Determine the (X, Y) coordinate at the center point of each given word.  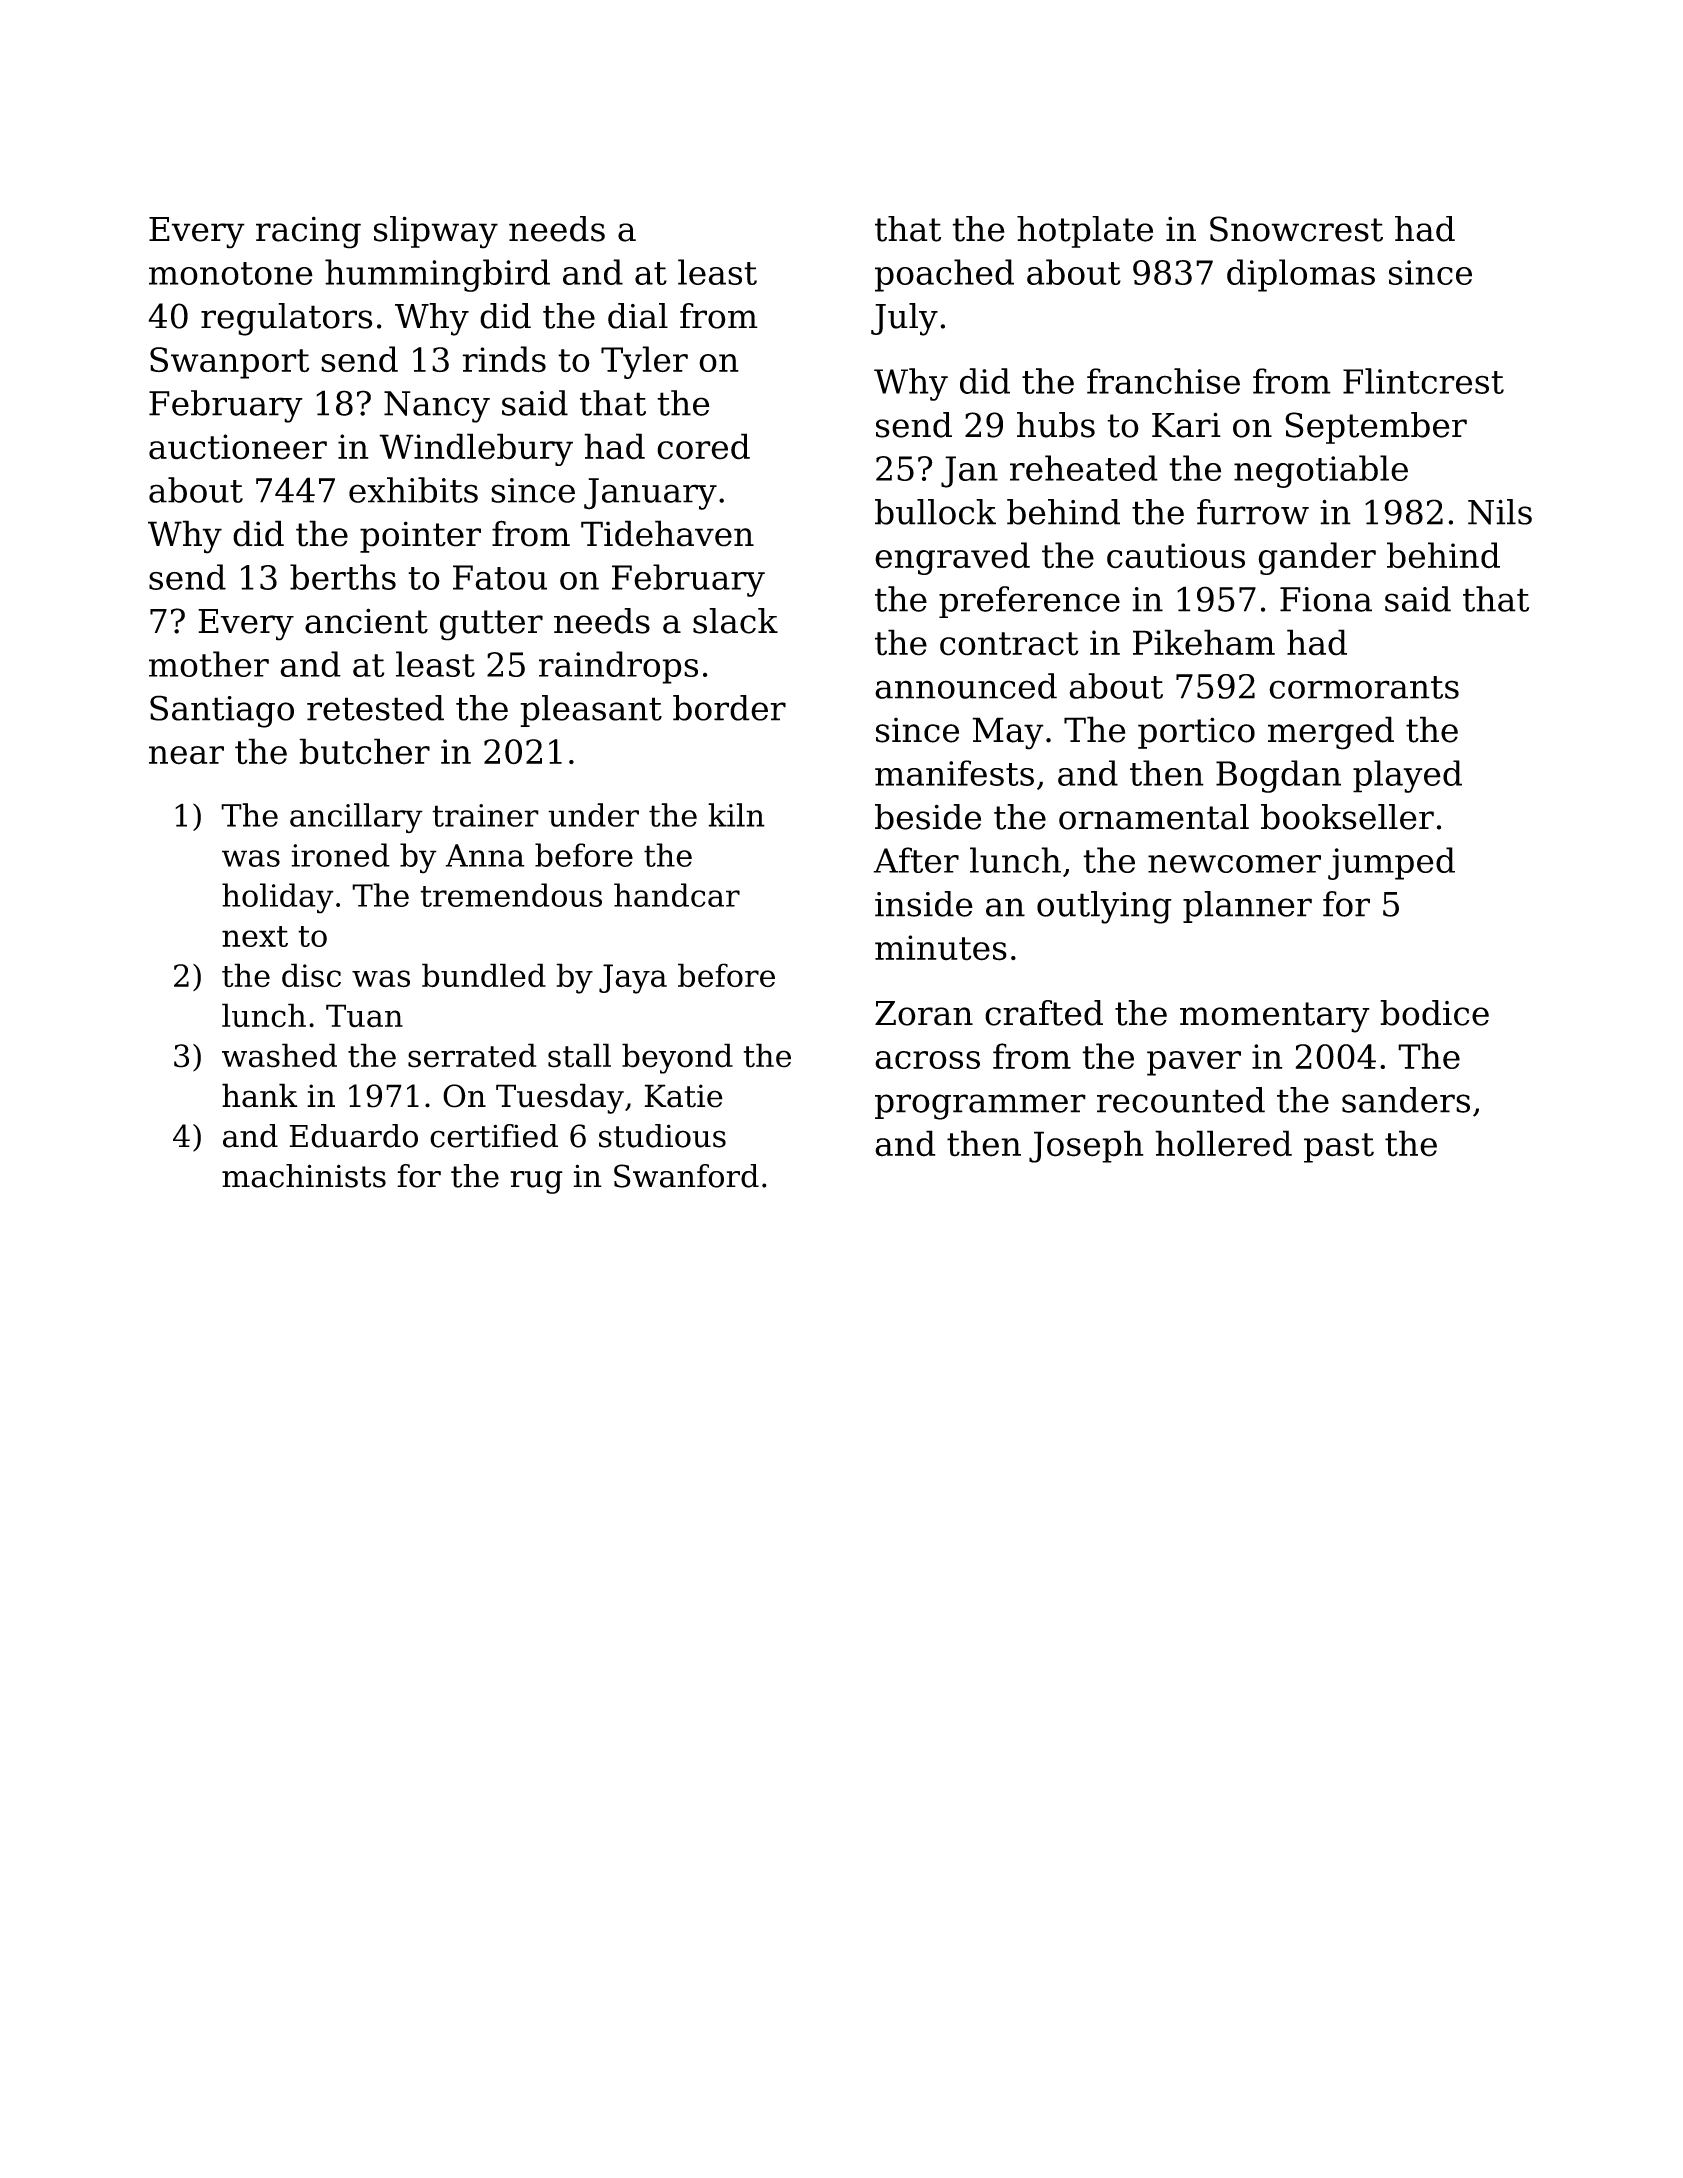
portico (1196, 733)
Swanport (229, 363)
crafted (1044, 1013)
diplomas (1301, 275)
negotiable (1321, 471)
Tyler (644, 362)
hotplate (1085, 232)
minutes (941, 948)
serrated (472, 1055)
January (650, 494)
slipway (436, 232)
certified (494, 1136)
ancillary (356, 818)
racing (308, 232)
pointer (420, 537)
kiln (736, 815)
